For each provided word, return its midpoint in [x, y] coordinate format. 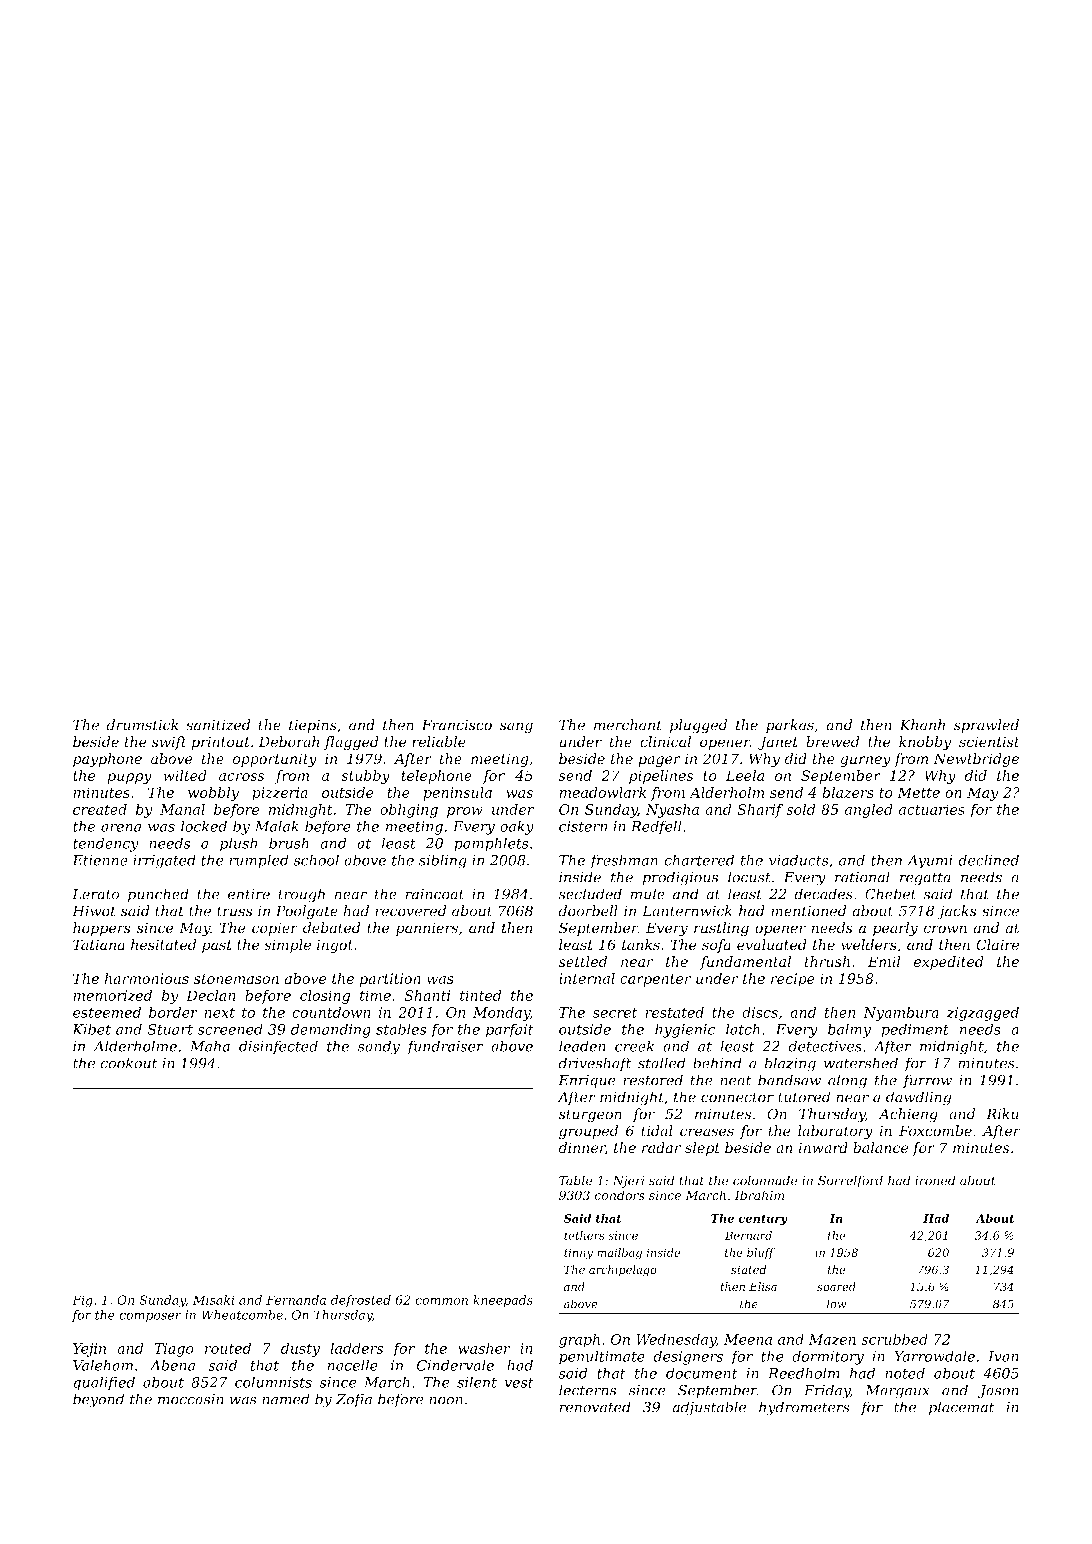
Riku [1002, 1114]
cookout [129, 1063]
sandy [379, 1047]
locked [204, 826]
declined [988, 860]
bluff [761, 1253]
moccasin [191, 1399]
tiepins [313, 726]
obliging [409, 811]
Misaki [213, 1300]
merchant [628, 725]
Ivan [1003, 1356]
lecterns [587, 1390]
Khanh [922, 725]
